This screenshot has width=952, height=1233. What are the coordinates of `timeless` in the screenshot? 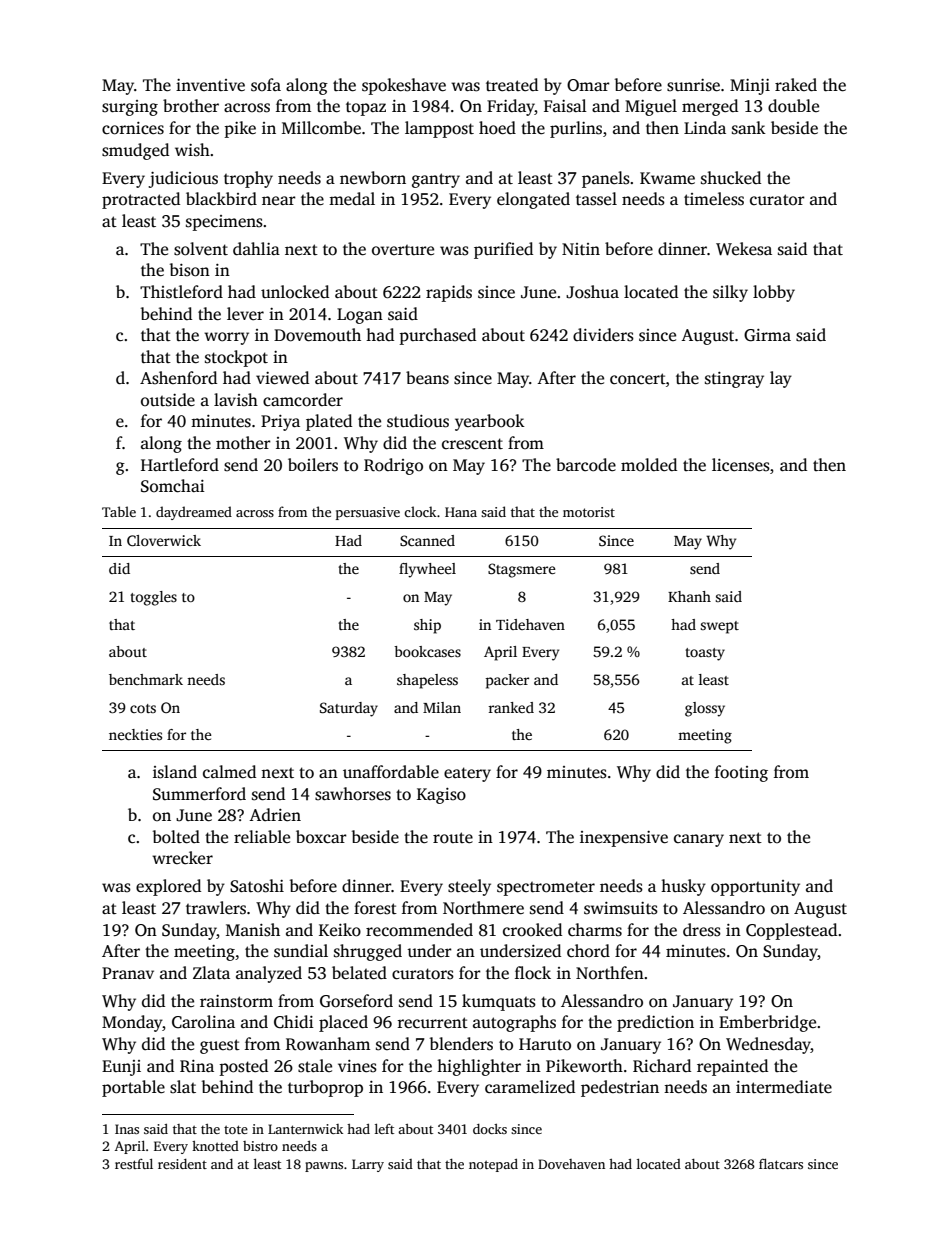 It's located at (714, 199).
